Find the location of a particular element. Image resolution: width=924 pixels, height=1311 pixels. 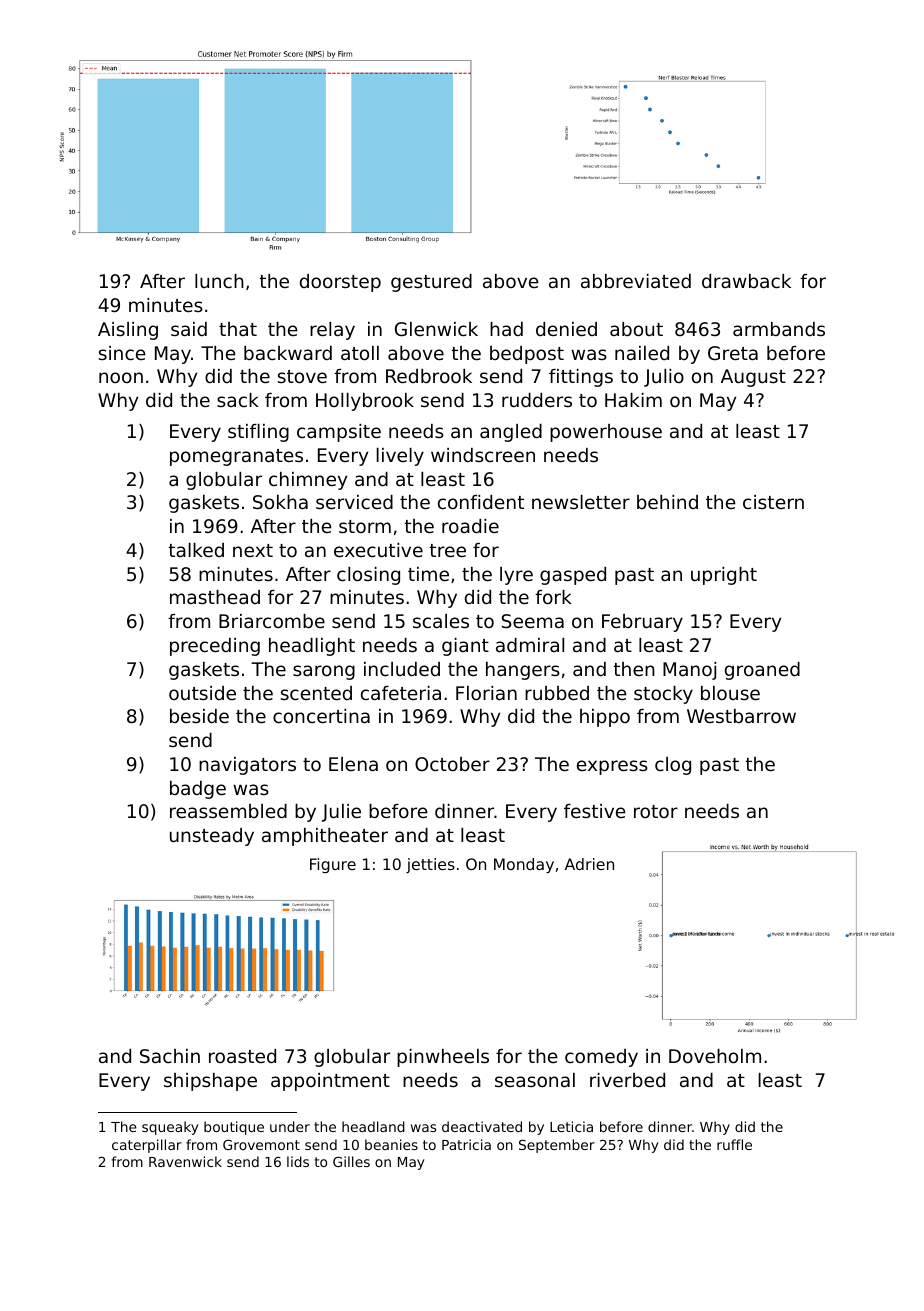

drawback is located at coordinates (746, 281).
